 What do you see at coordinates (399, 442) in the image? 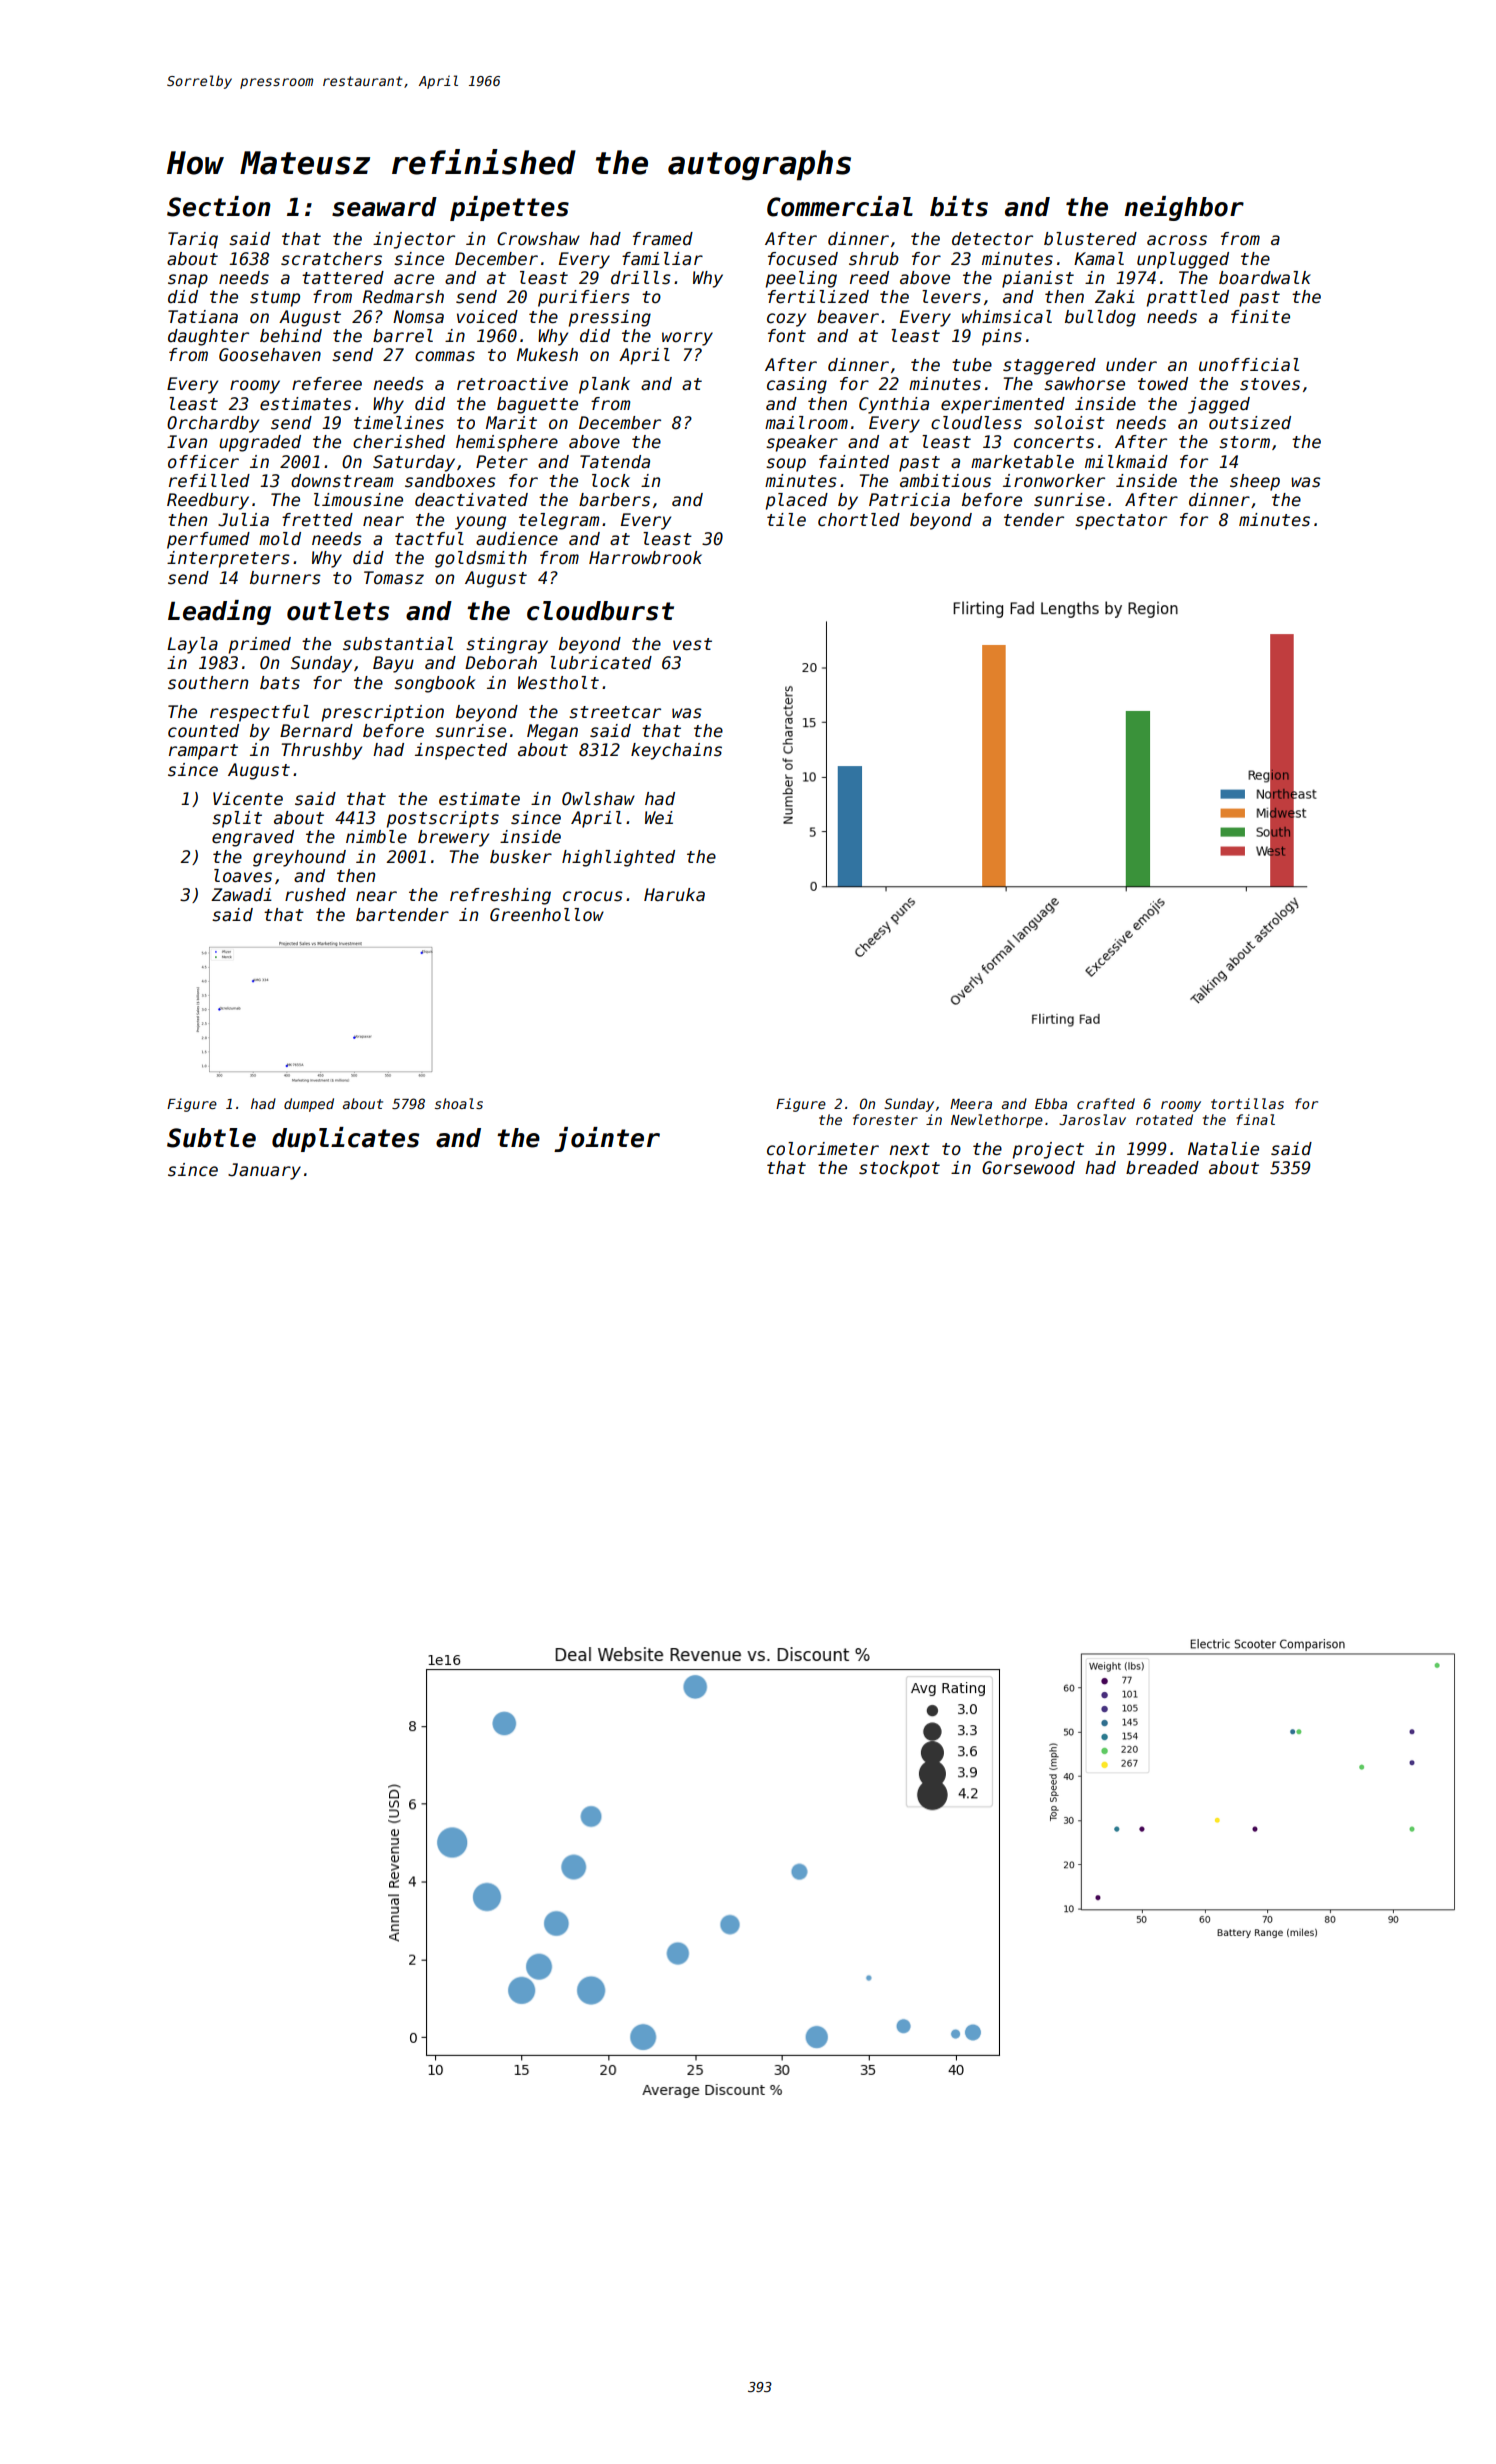
I see `cherished` at bounding box center [399, 442].
